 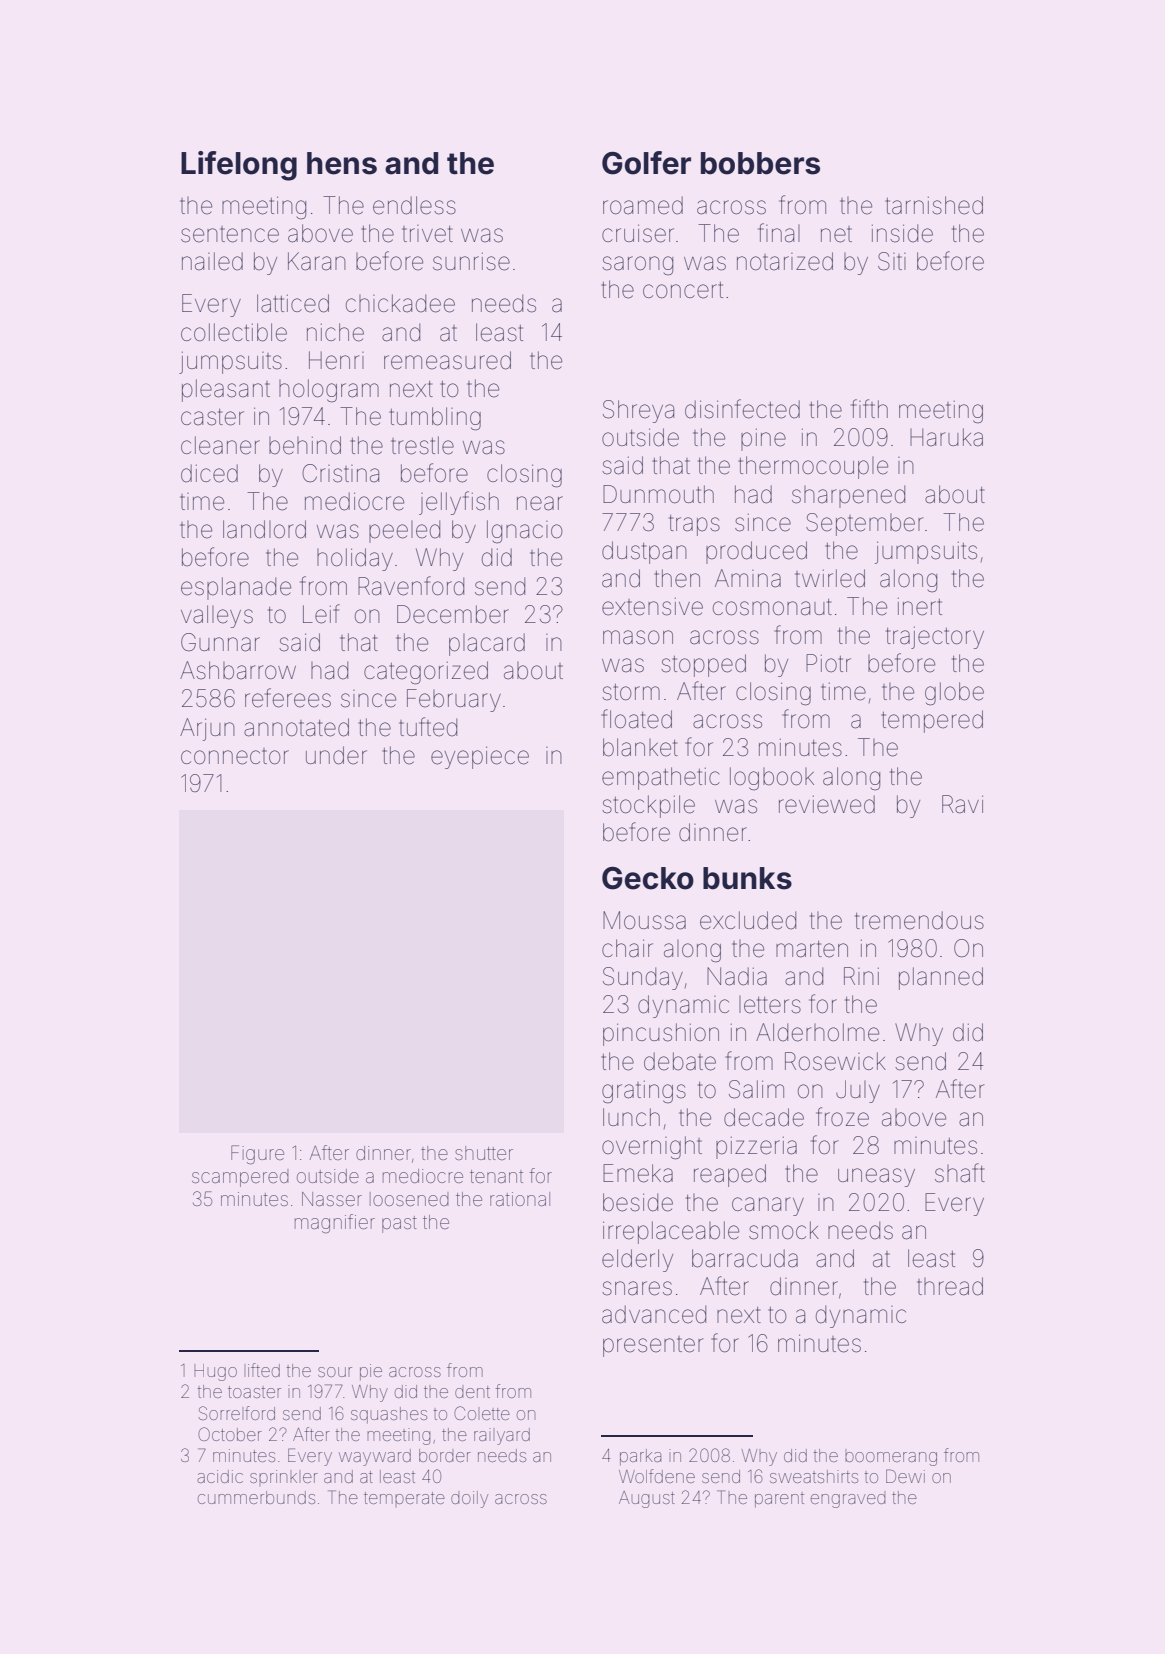 What do you see at coordinates (657, 1476) in the image?
I see `Wolfdene` at bounding box center [657, 1476].
